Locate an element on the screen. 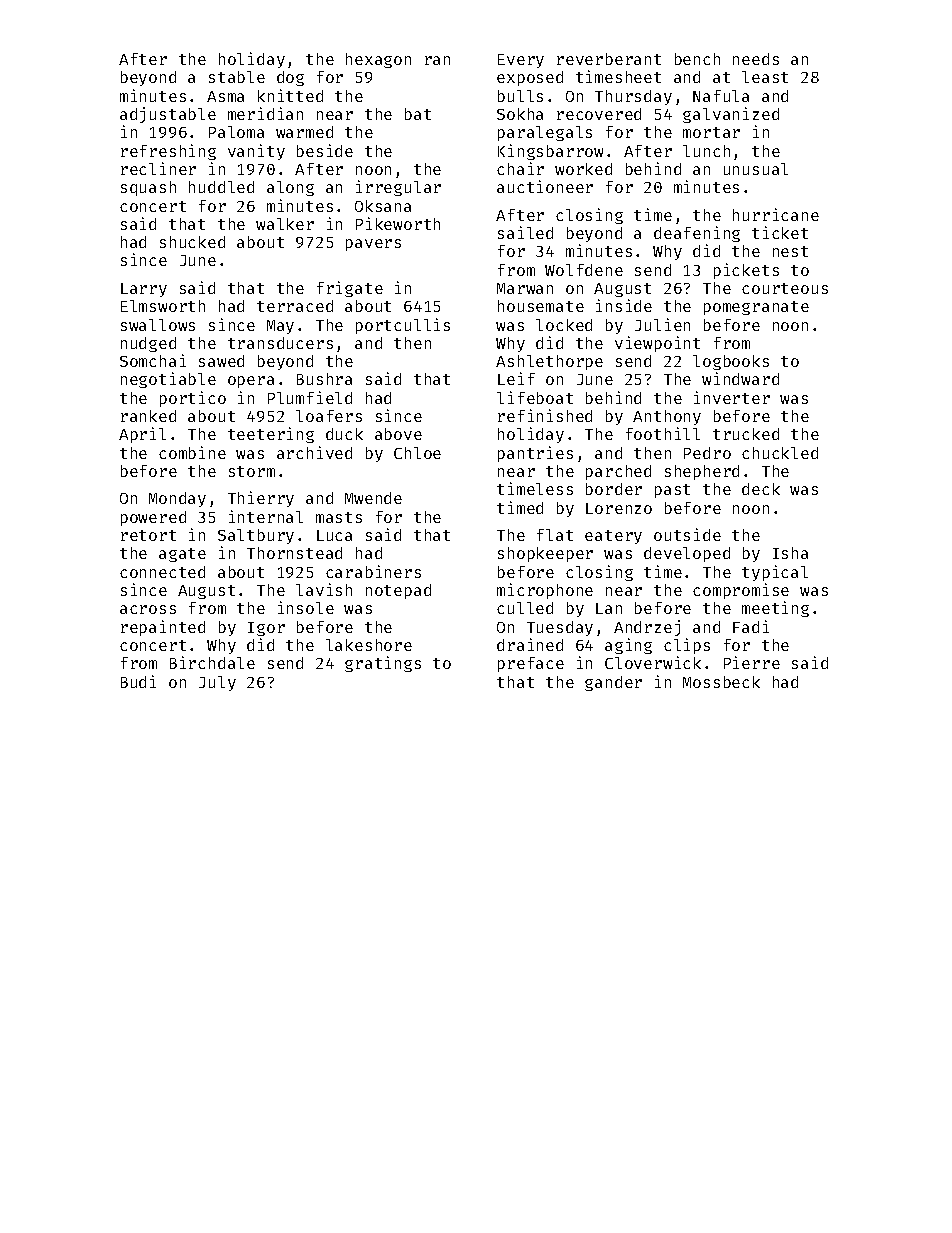 The width and height of the screenshot is (952, 1233). May is located at coordinates (280, 327).
